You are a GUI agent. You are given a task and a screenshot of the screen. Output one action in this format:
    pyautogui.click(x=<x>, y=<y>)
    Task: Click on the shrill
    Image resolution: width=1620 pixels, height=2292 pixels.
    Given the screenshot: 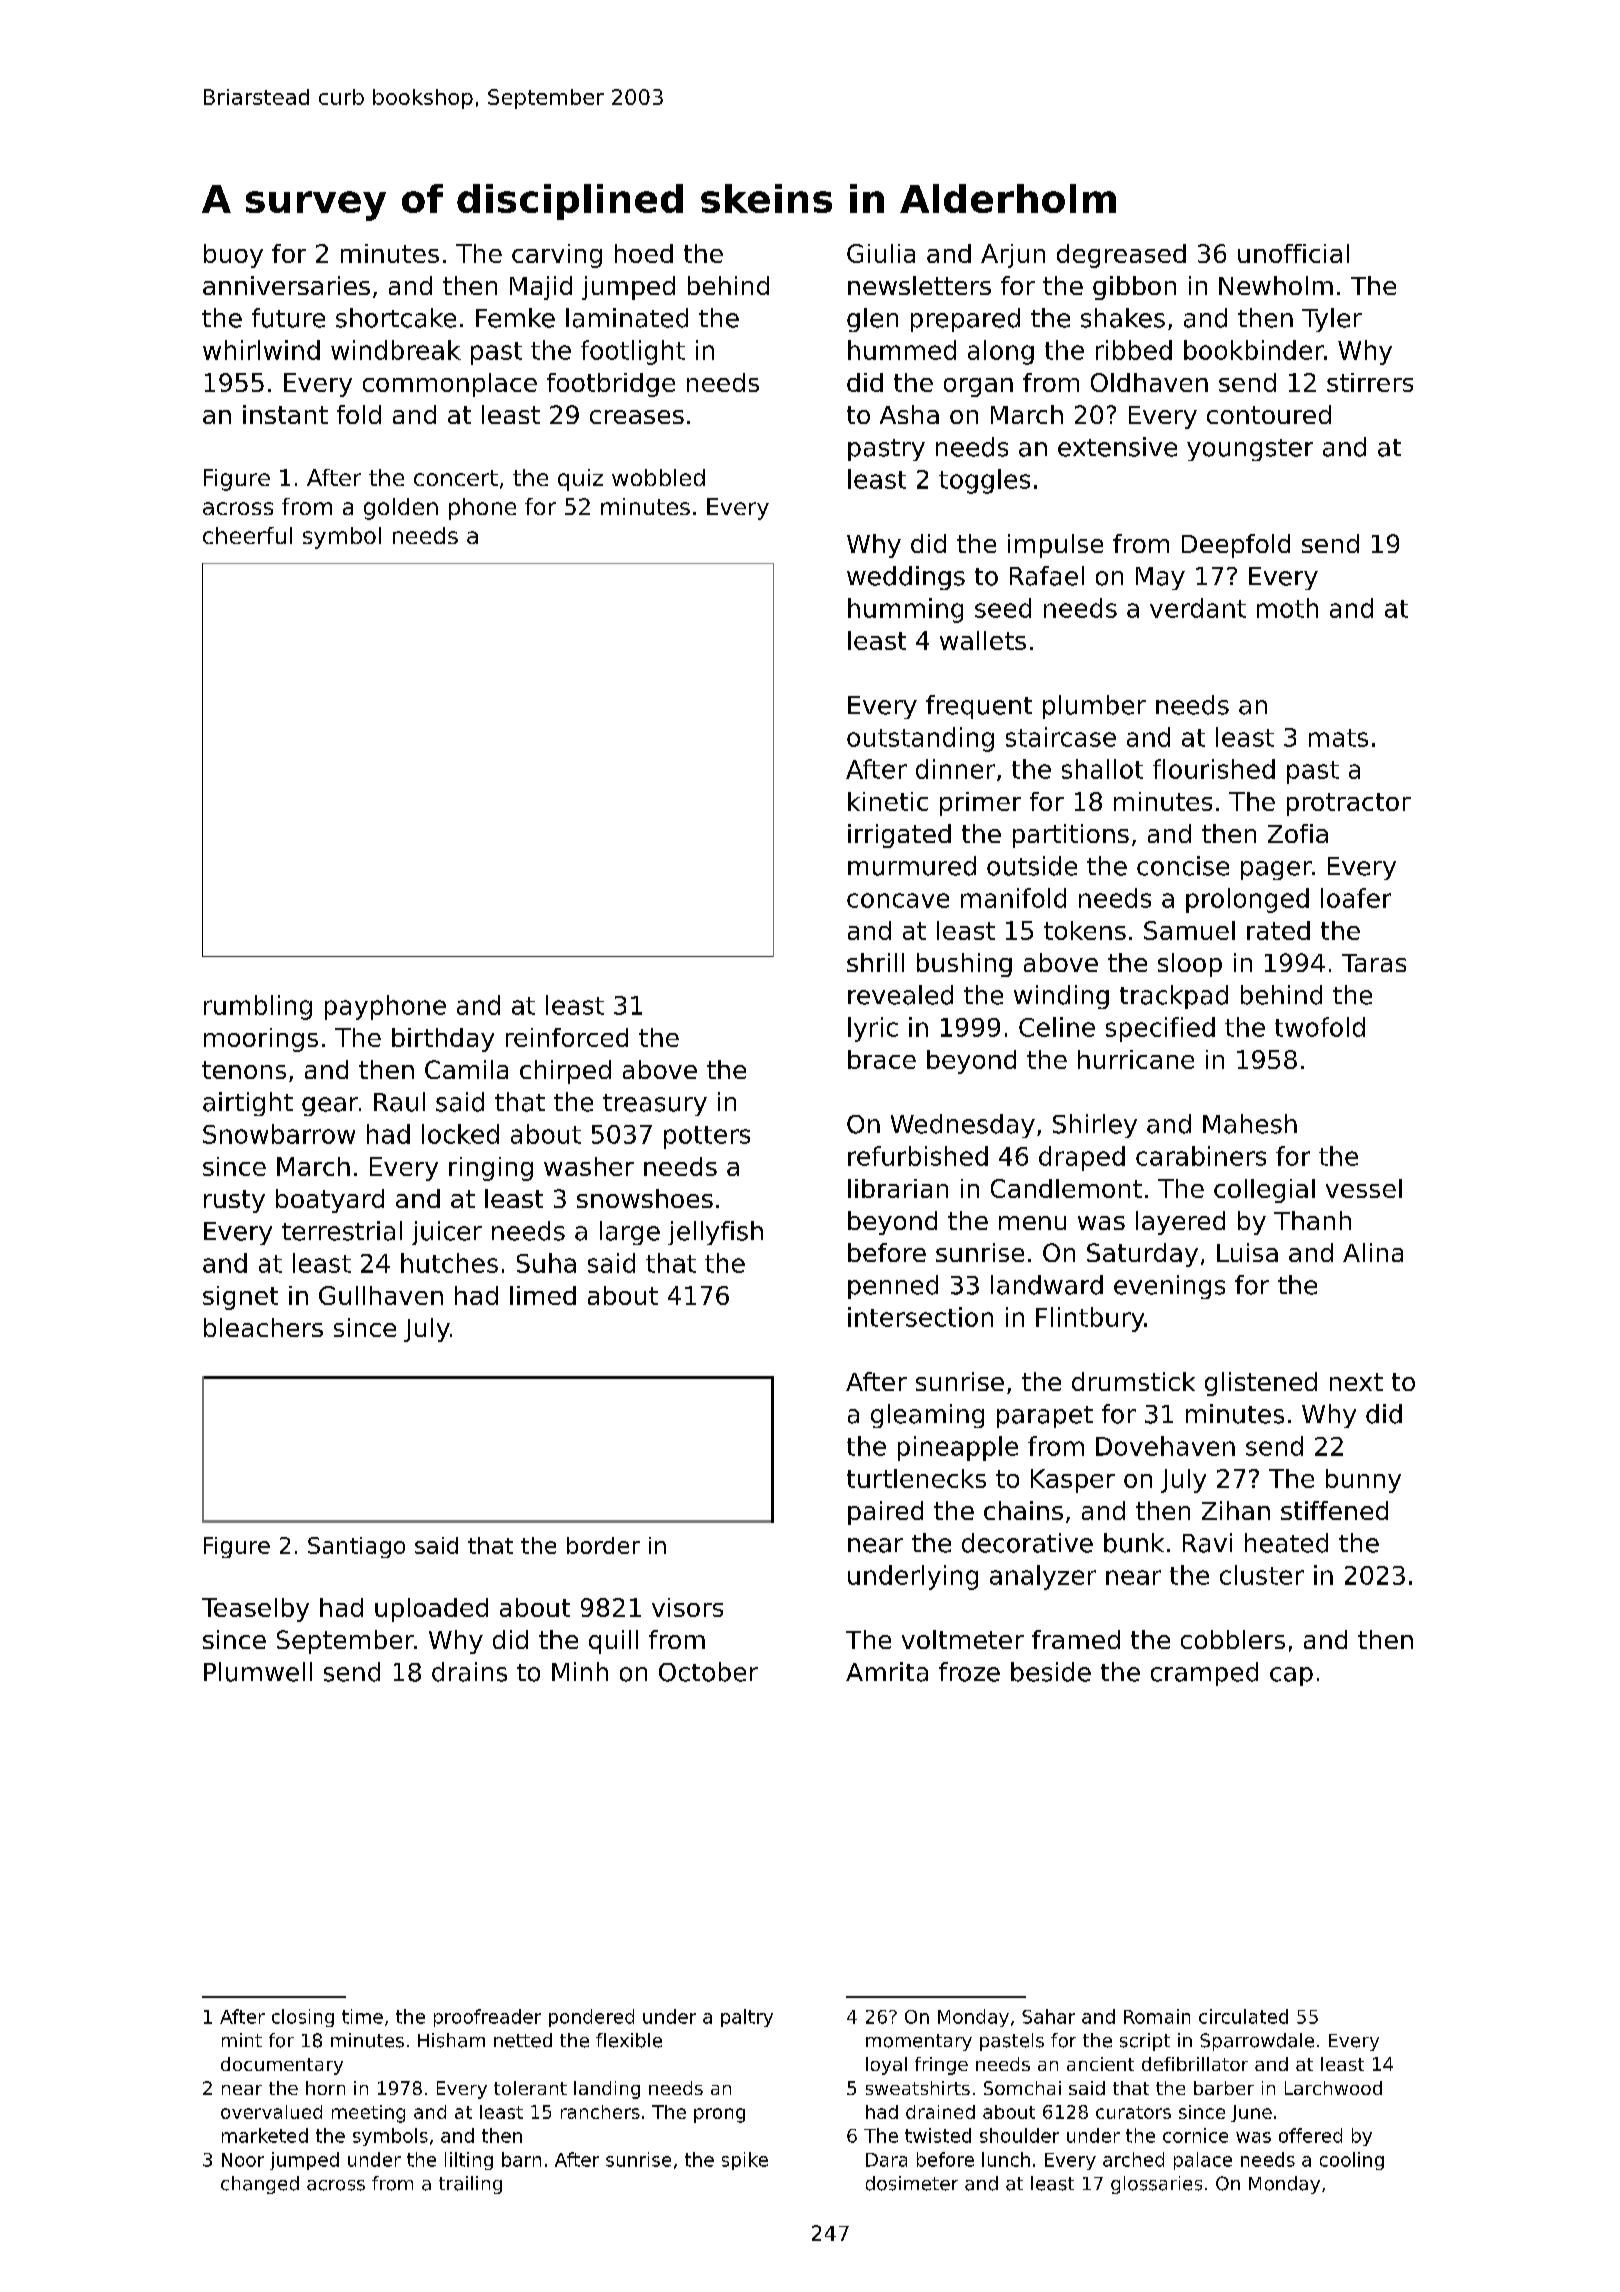 What is the action you would take?
    pyautogui.click(x=875, y=962)
